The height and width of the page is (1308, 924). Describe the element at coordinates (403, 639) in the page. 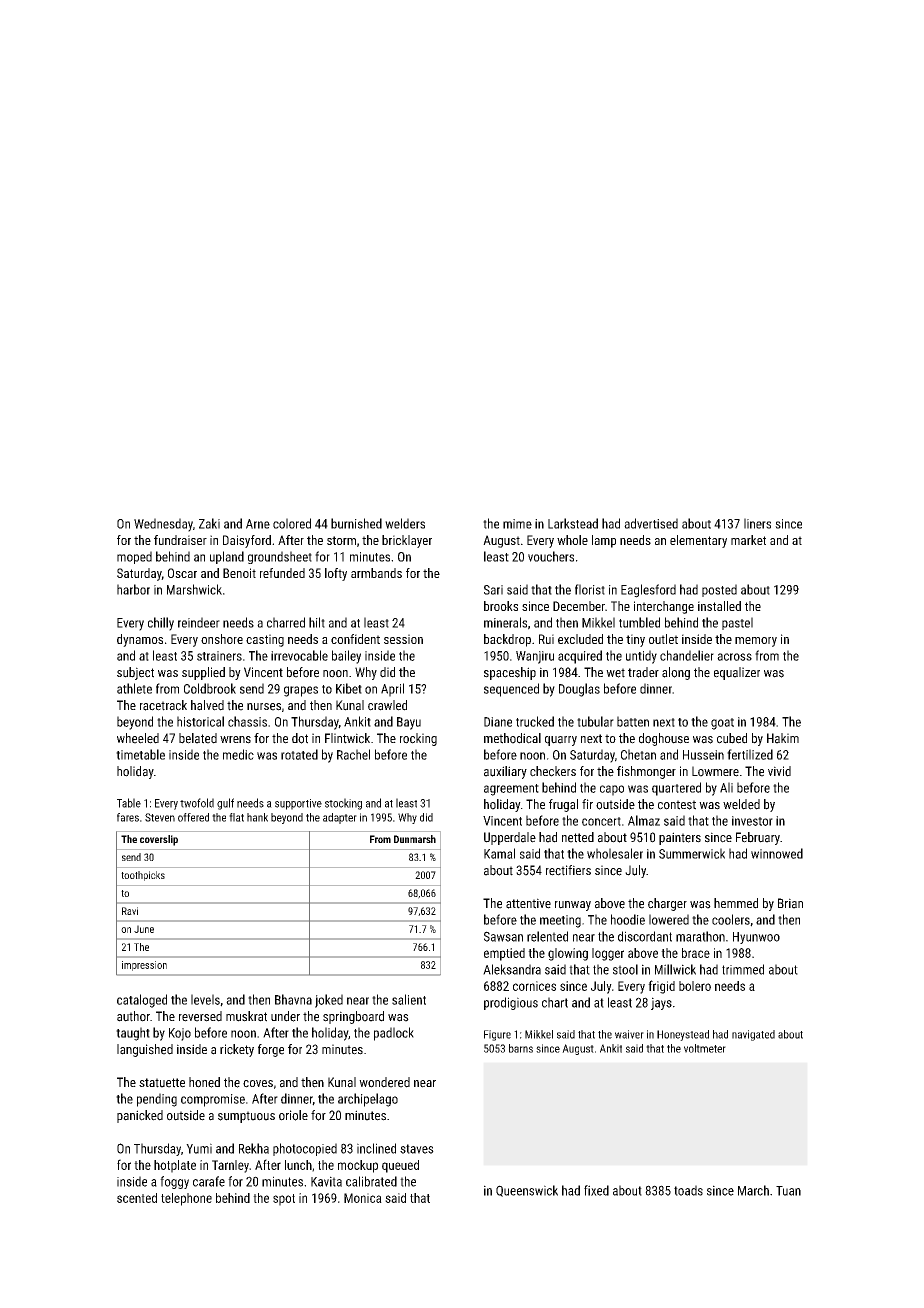

I see `session` at that location.
